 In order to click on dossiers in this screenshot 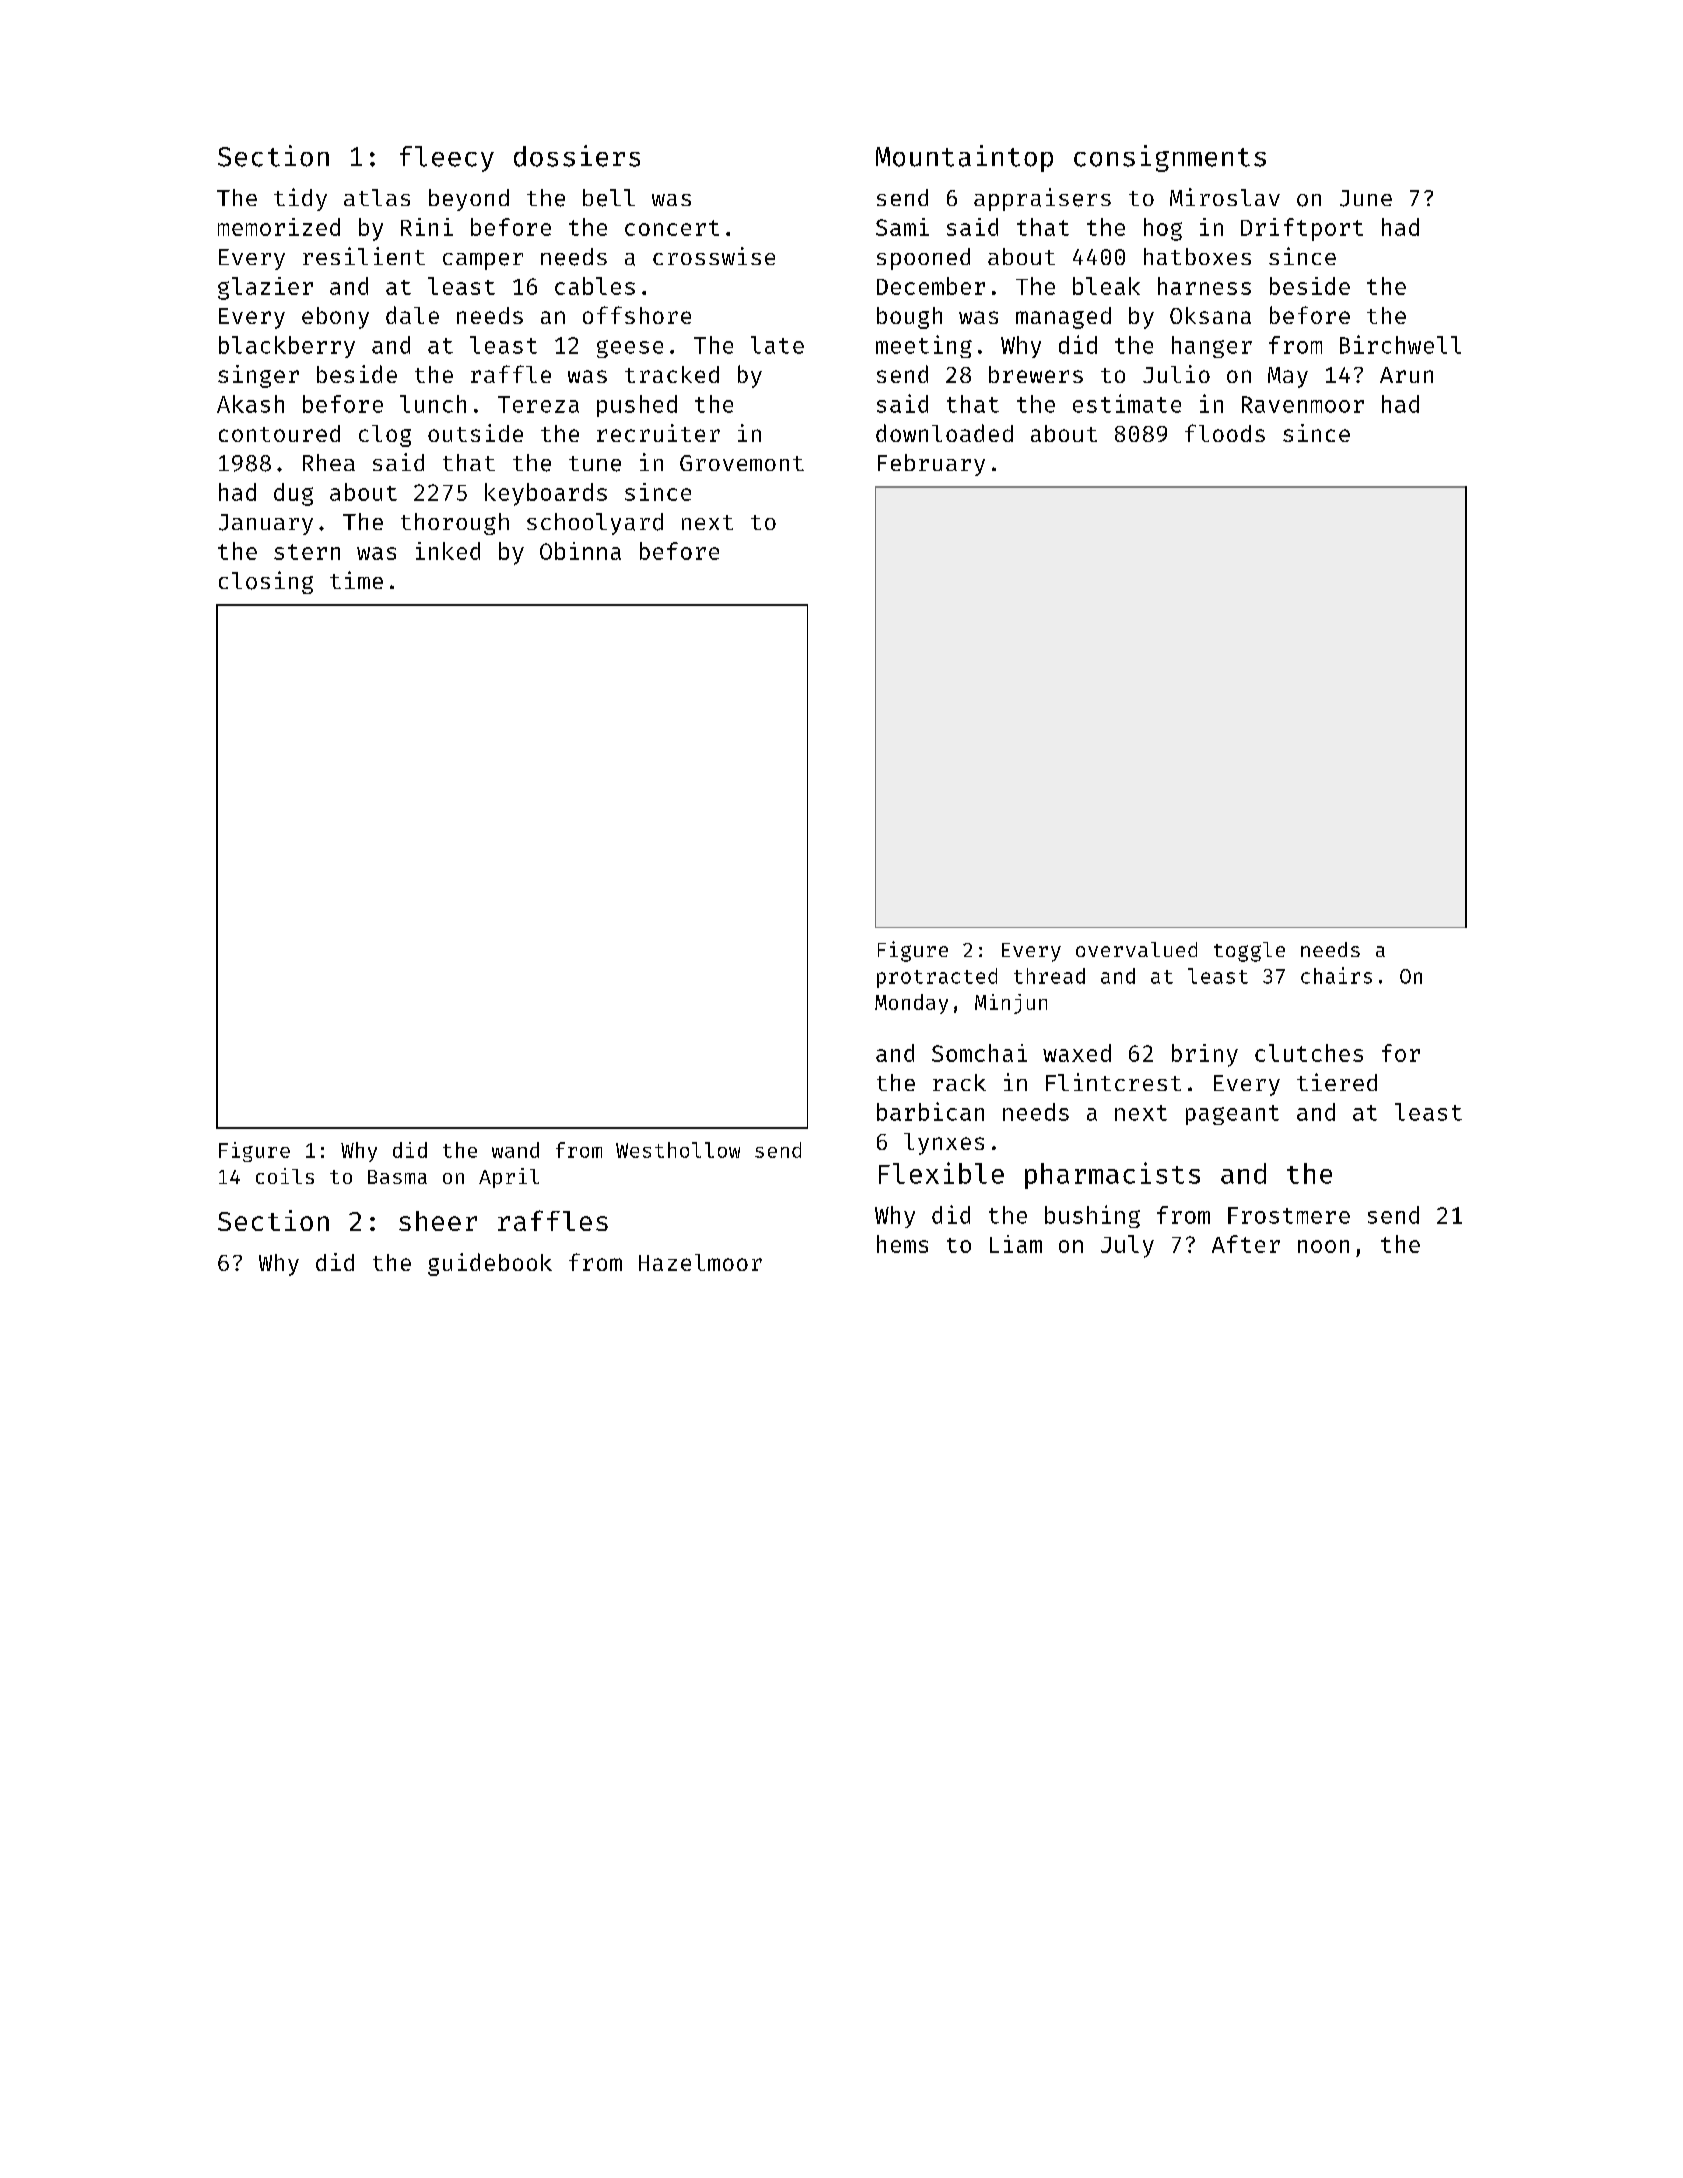, I will do `click(577, 156)`.
